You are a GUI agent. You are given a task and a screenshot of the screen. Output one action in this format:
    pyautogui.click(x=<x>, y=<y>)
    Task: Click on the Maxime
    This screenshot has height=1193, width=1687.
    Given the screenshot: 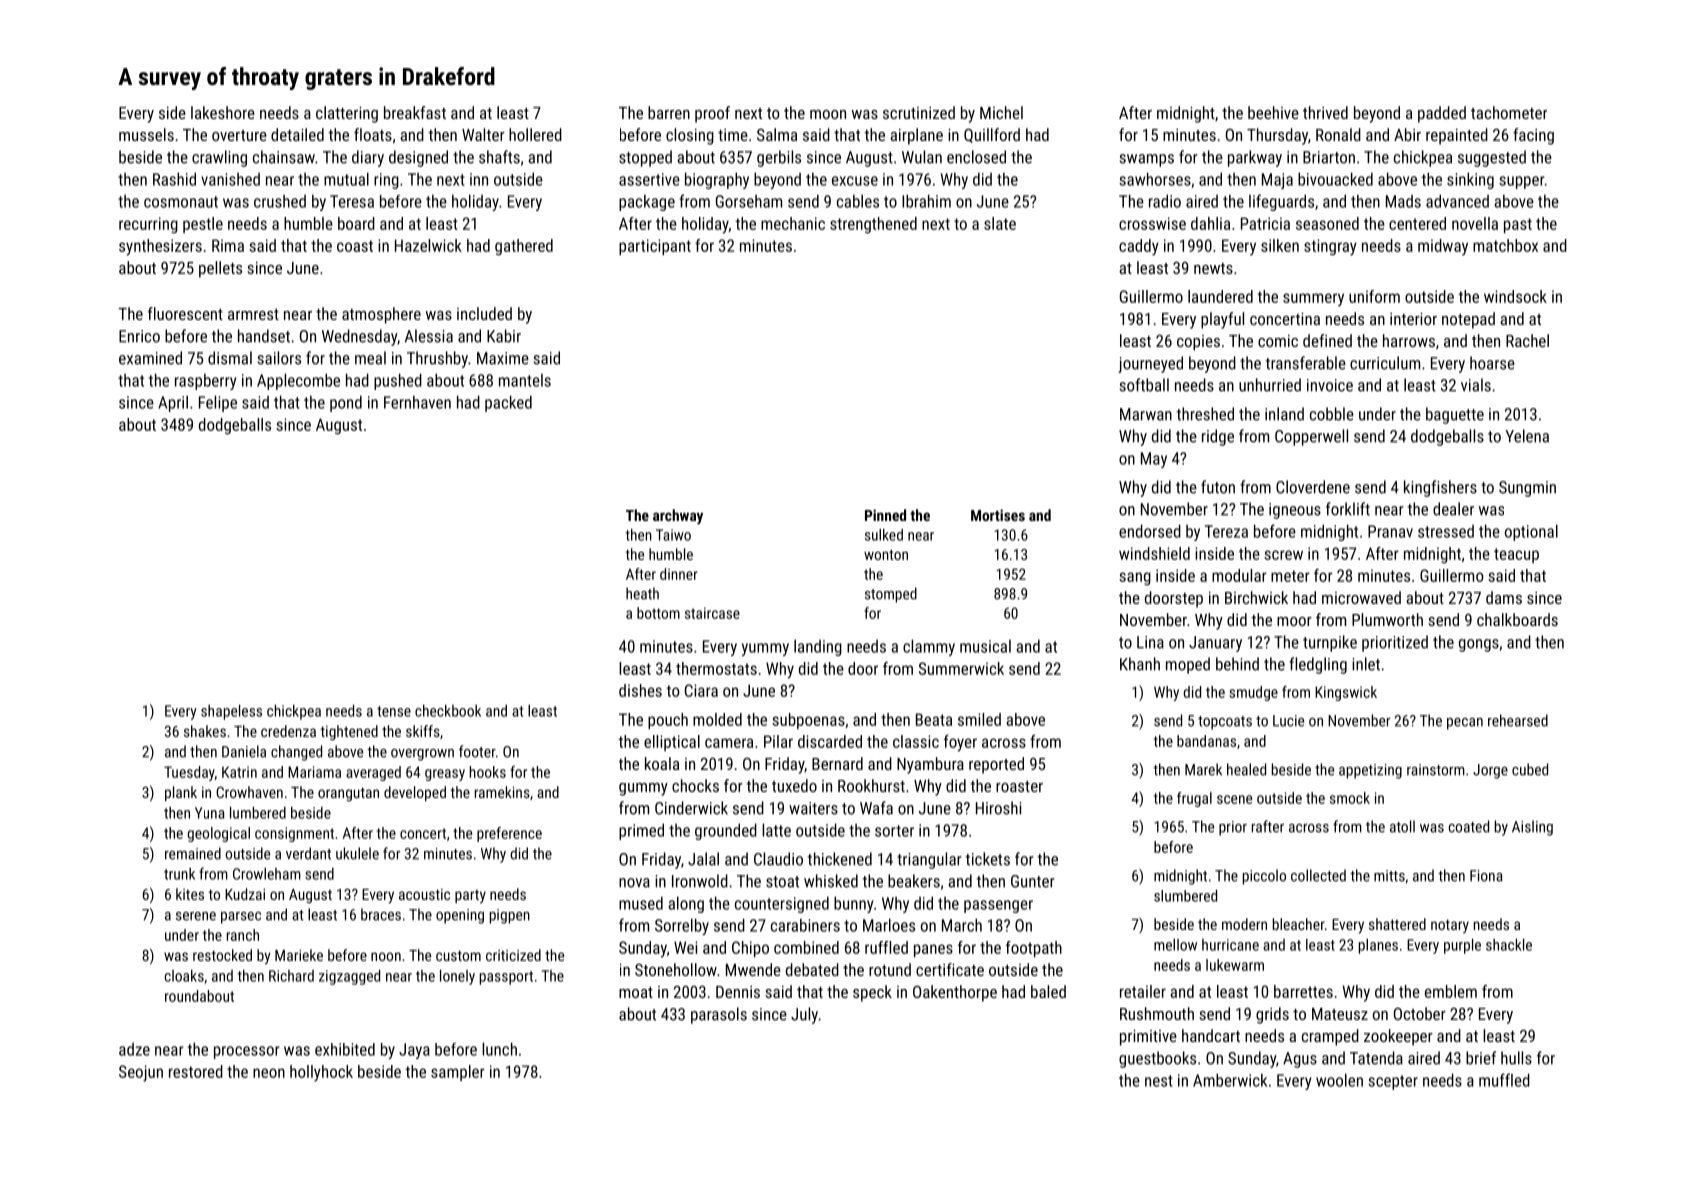 What is the action you would take?
    pyautogui.click(x=503, y=358)
